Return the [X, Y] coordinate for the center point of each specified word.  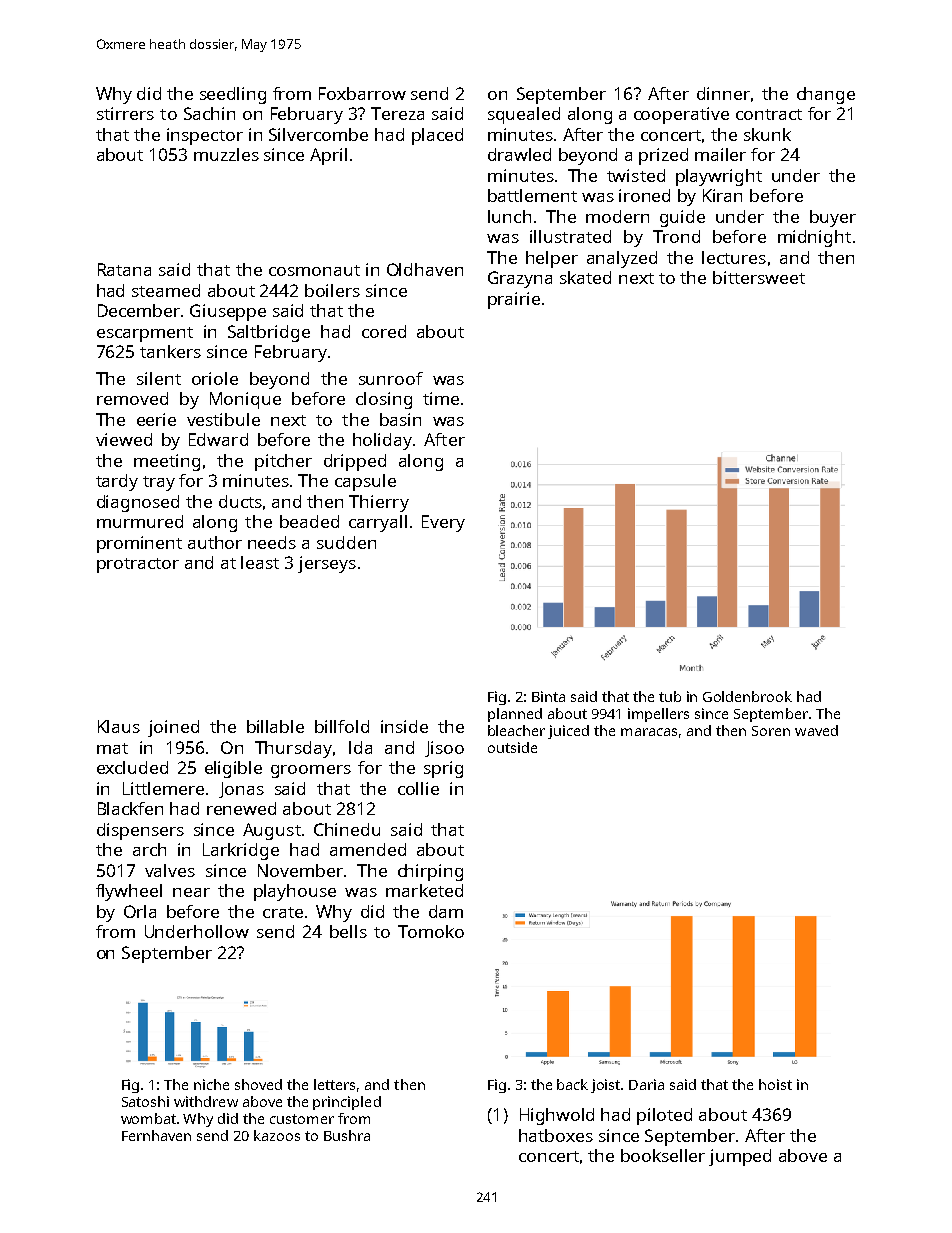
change [826, 95]
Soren [771, 731]
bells [348, 931]
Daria [646, 1084]
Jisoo [444, 749]
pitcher [283, 462]
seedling [233, 95]
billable [275, 726]
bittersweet [759, 277]
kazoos [277, 1135]
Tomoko [431, 931]
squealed [524, 115]
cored [384, 331]
